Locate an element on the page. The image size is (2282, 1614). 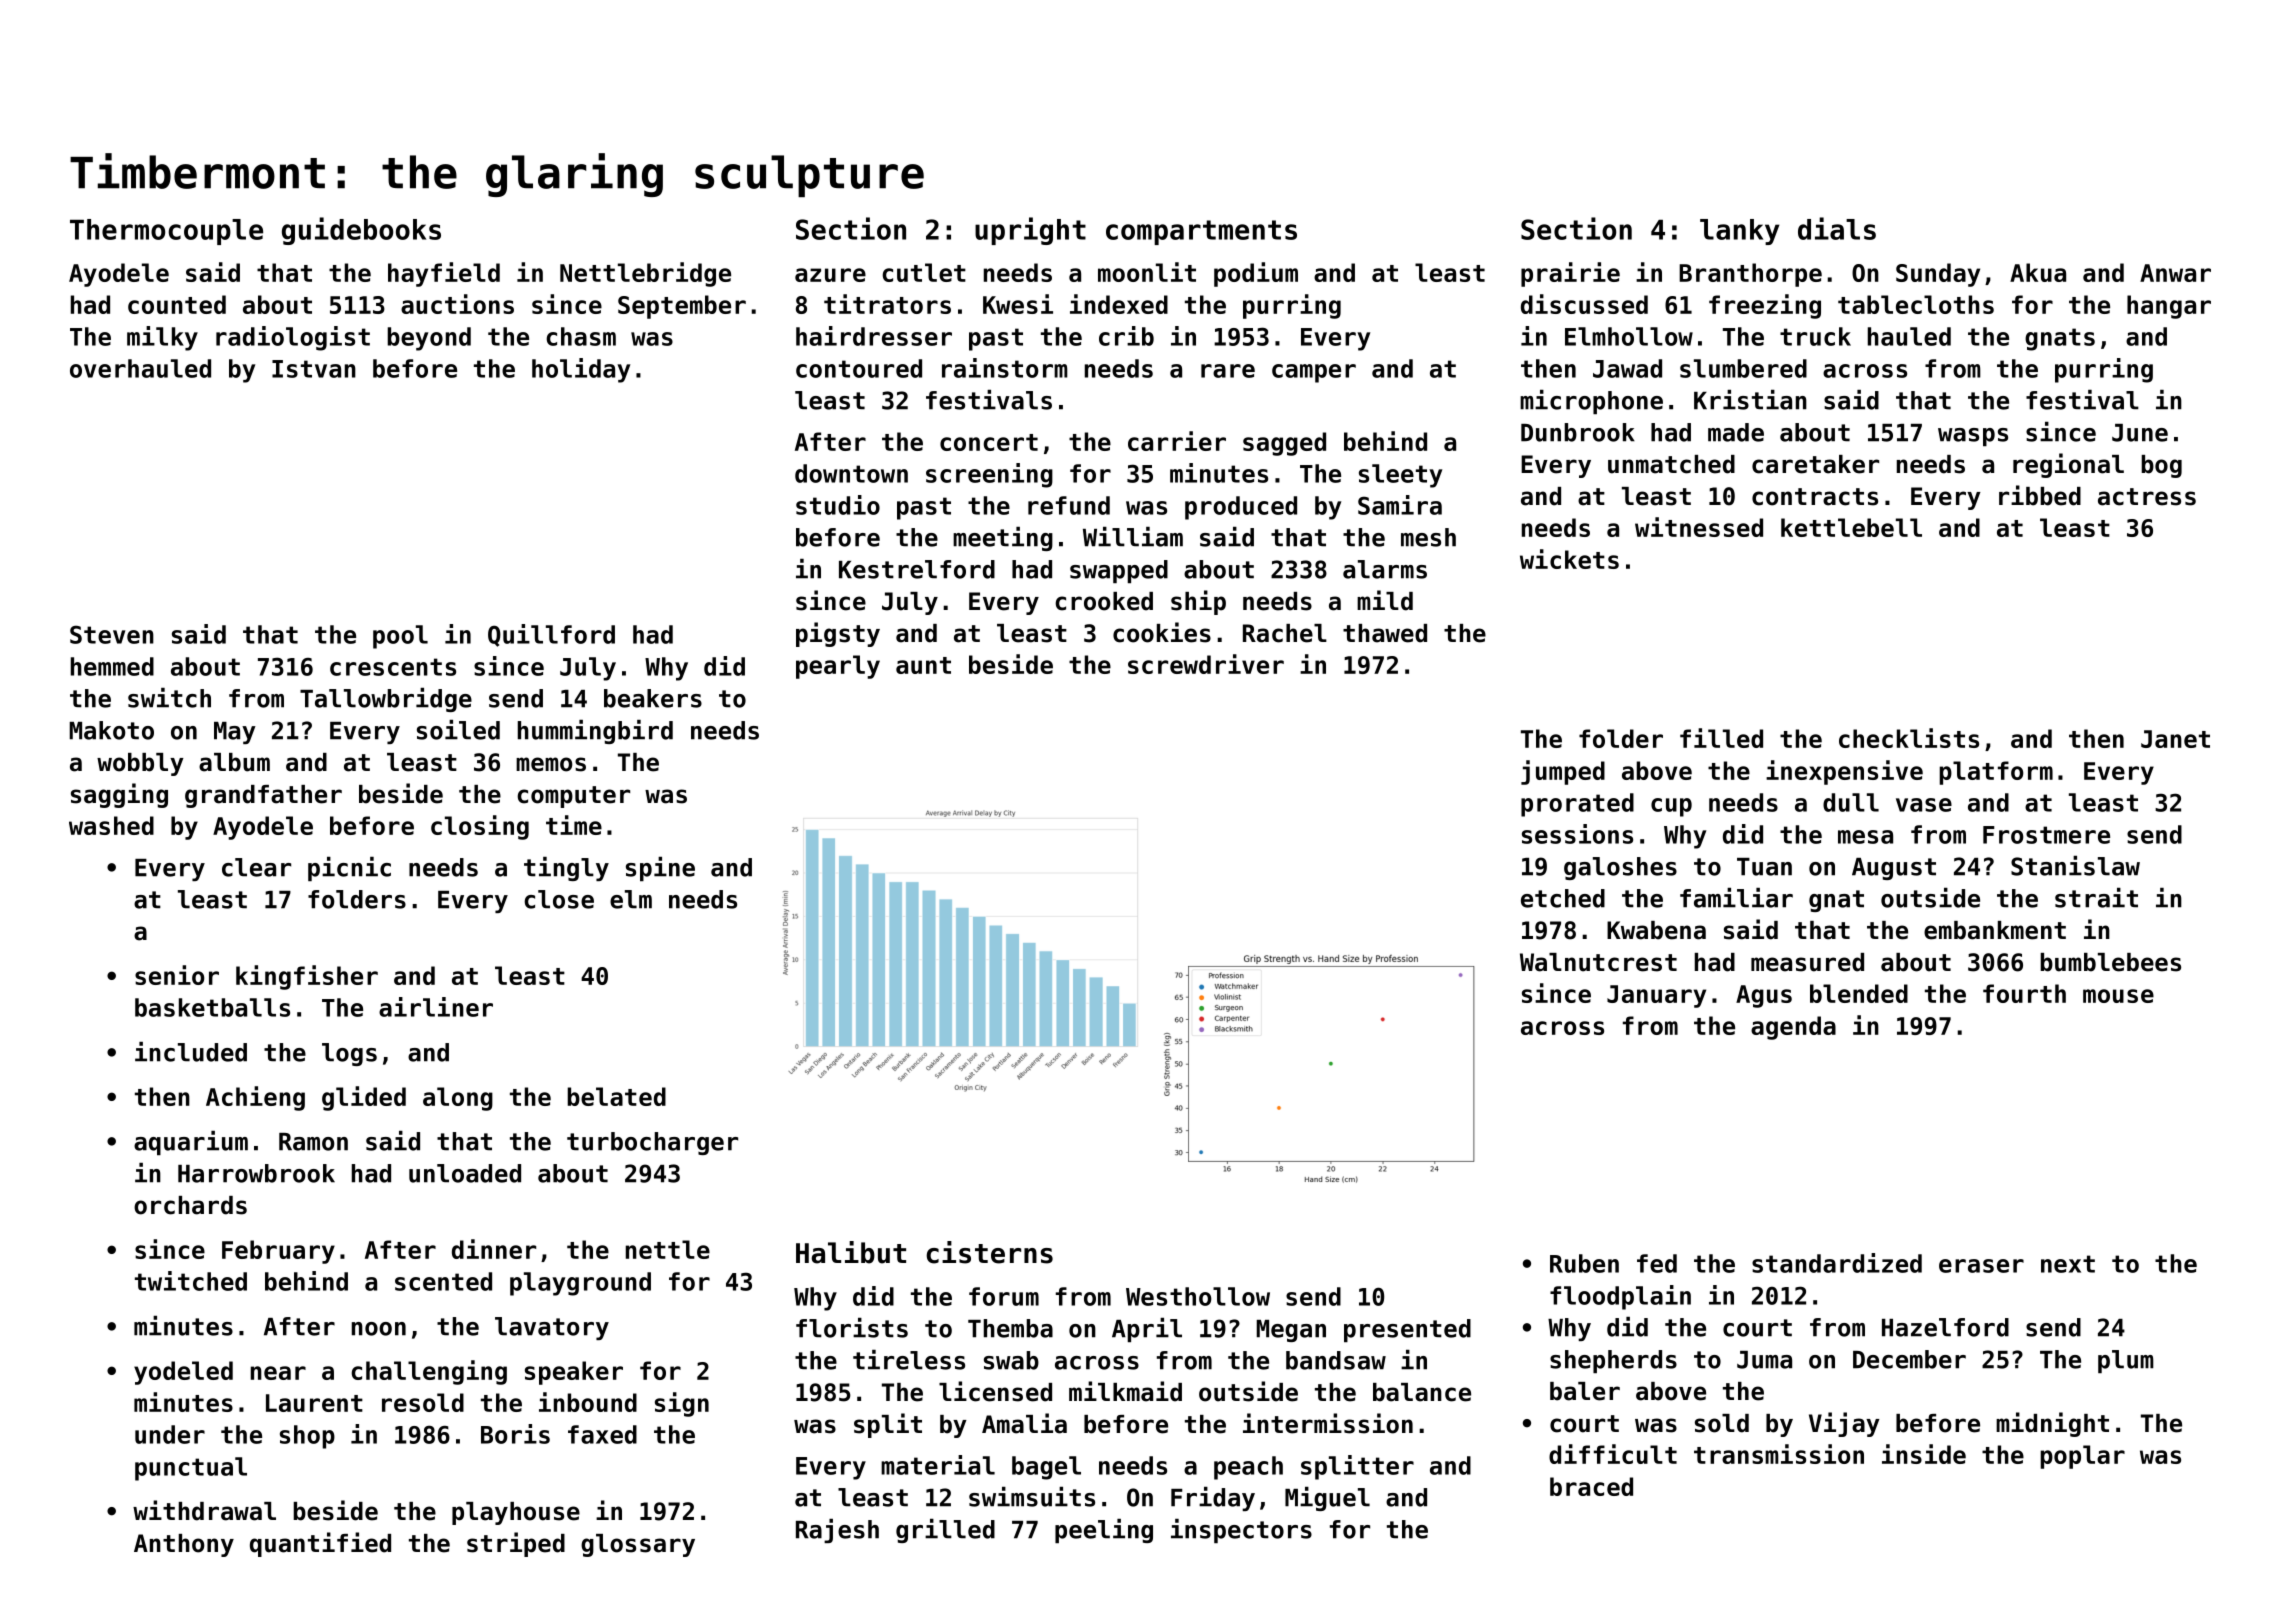
dials is located at coordinates (1837, 228).
